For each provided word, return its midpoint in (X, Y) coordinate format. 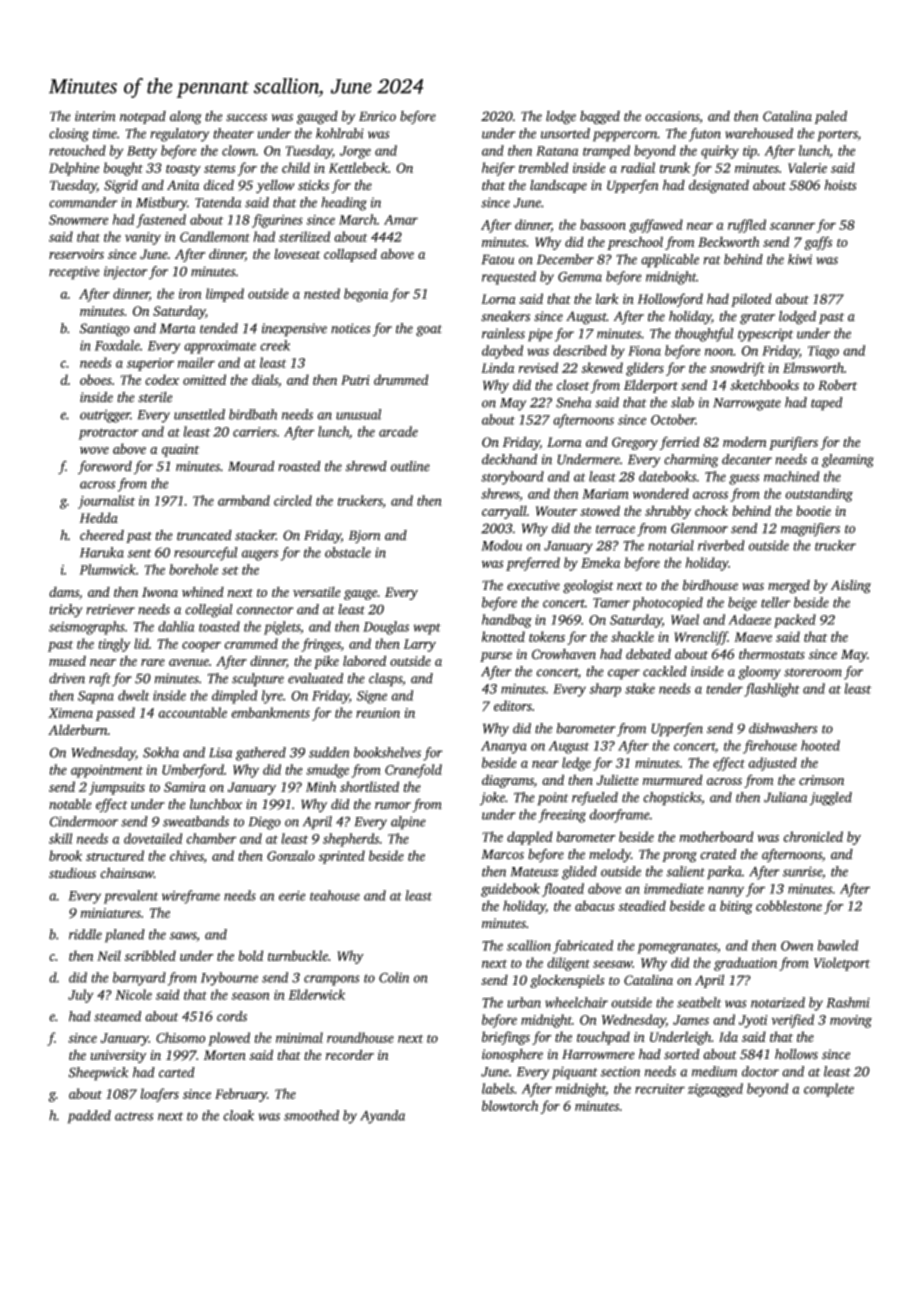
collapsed (350, 255)
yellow (275, 187)
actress (134, 1116)
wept (427, 629)
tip (750, 152)
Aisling (851, 587)
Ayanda (382, 1117)
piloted (751, 300)
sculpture (258, 680)
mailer (196, 362)
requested (509, 278)
